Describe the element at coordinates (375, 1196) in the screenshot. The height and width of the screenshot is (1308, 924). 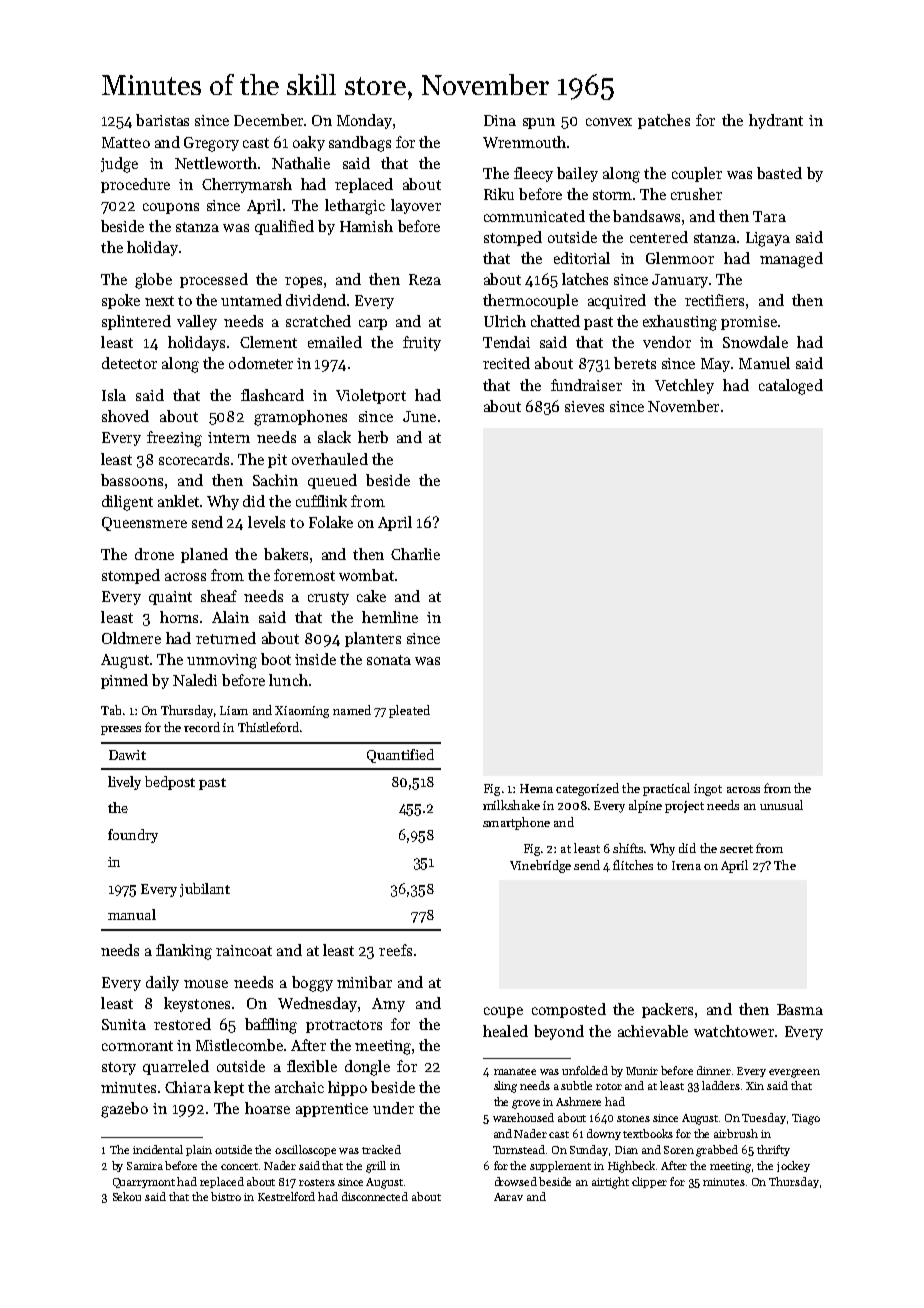
I see `disconnected` at that location.
